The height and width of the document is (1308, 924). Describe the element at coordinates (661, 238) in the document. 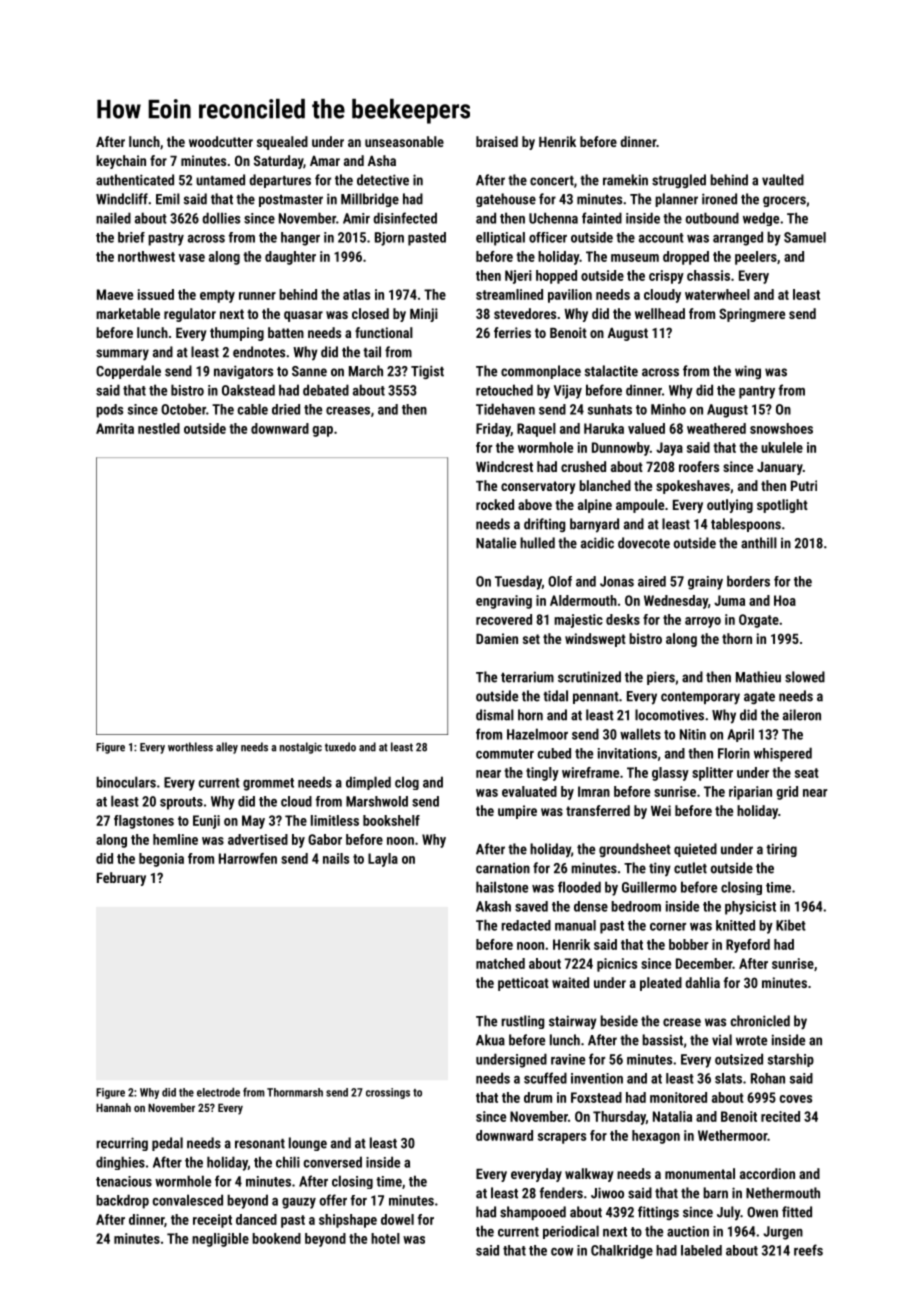

I see `account` at that location.
